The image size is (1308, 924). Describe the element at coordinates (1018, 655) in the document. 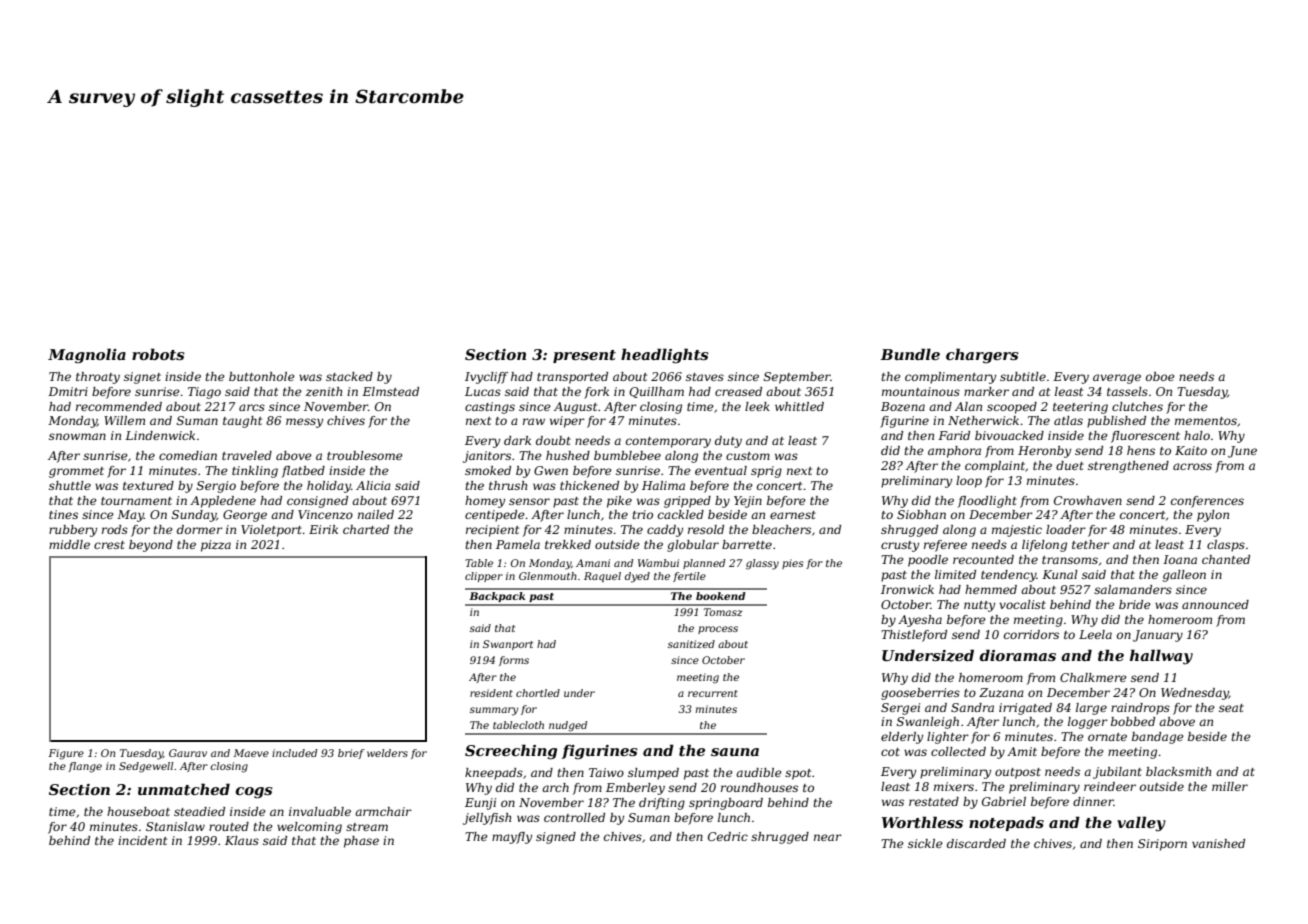

I see `dioramas` at that location.
